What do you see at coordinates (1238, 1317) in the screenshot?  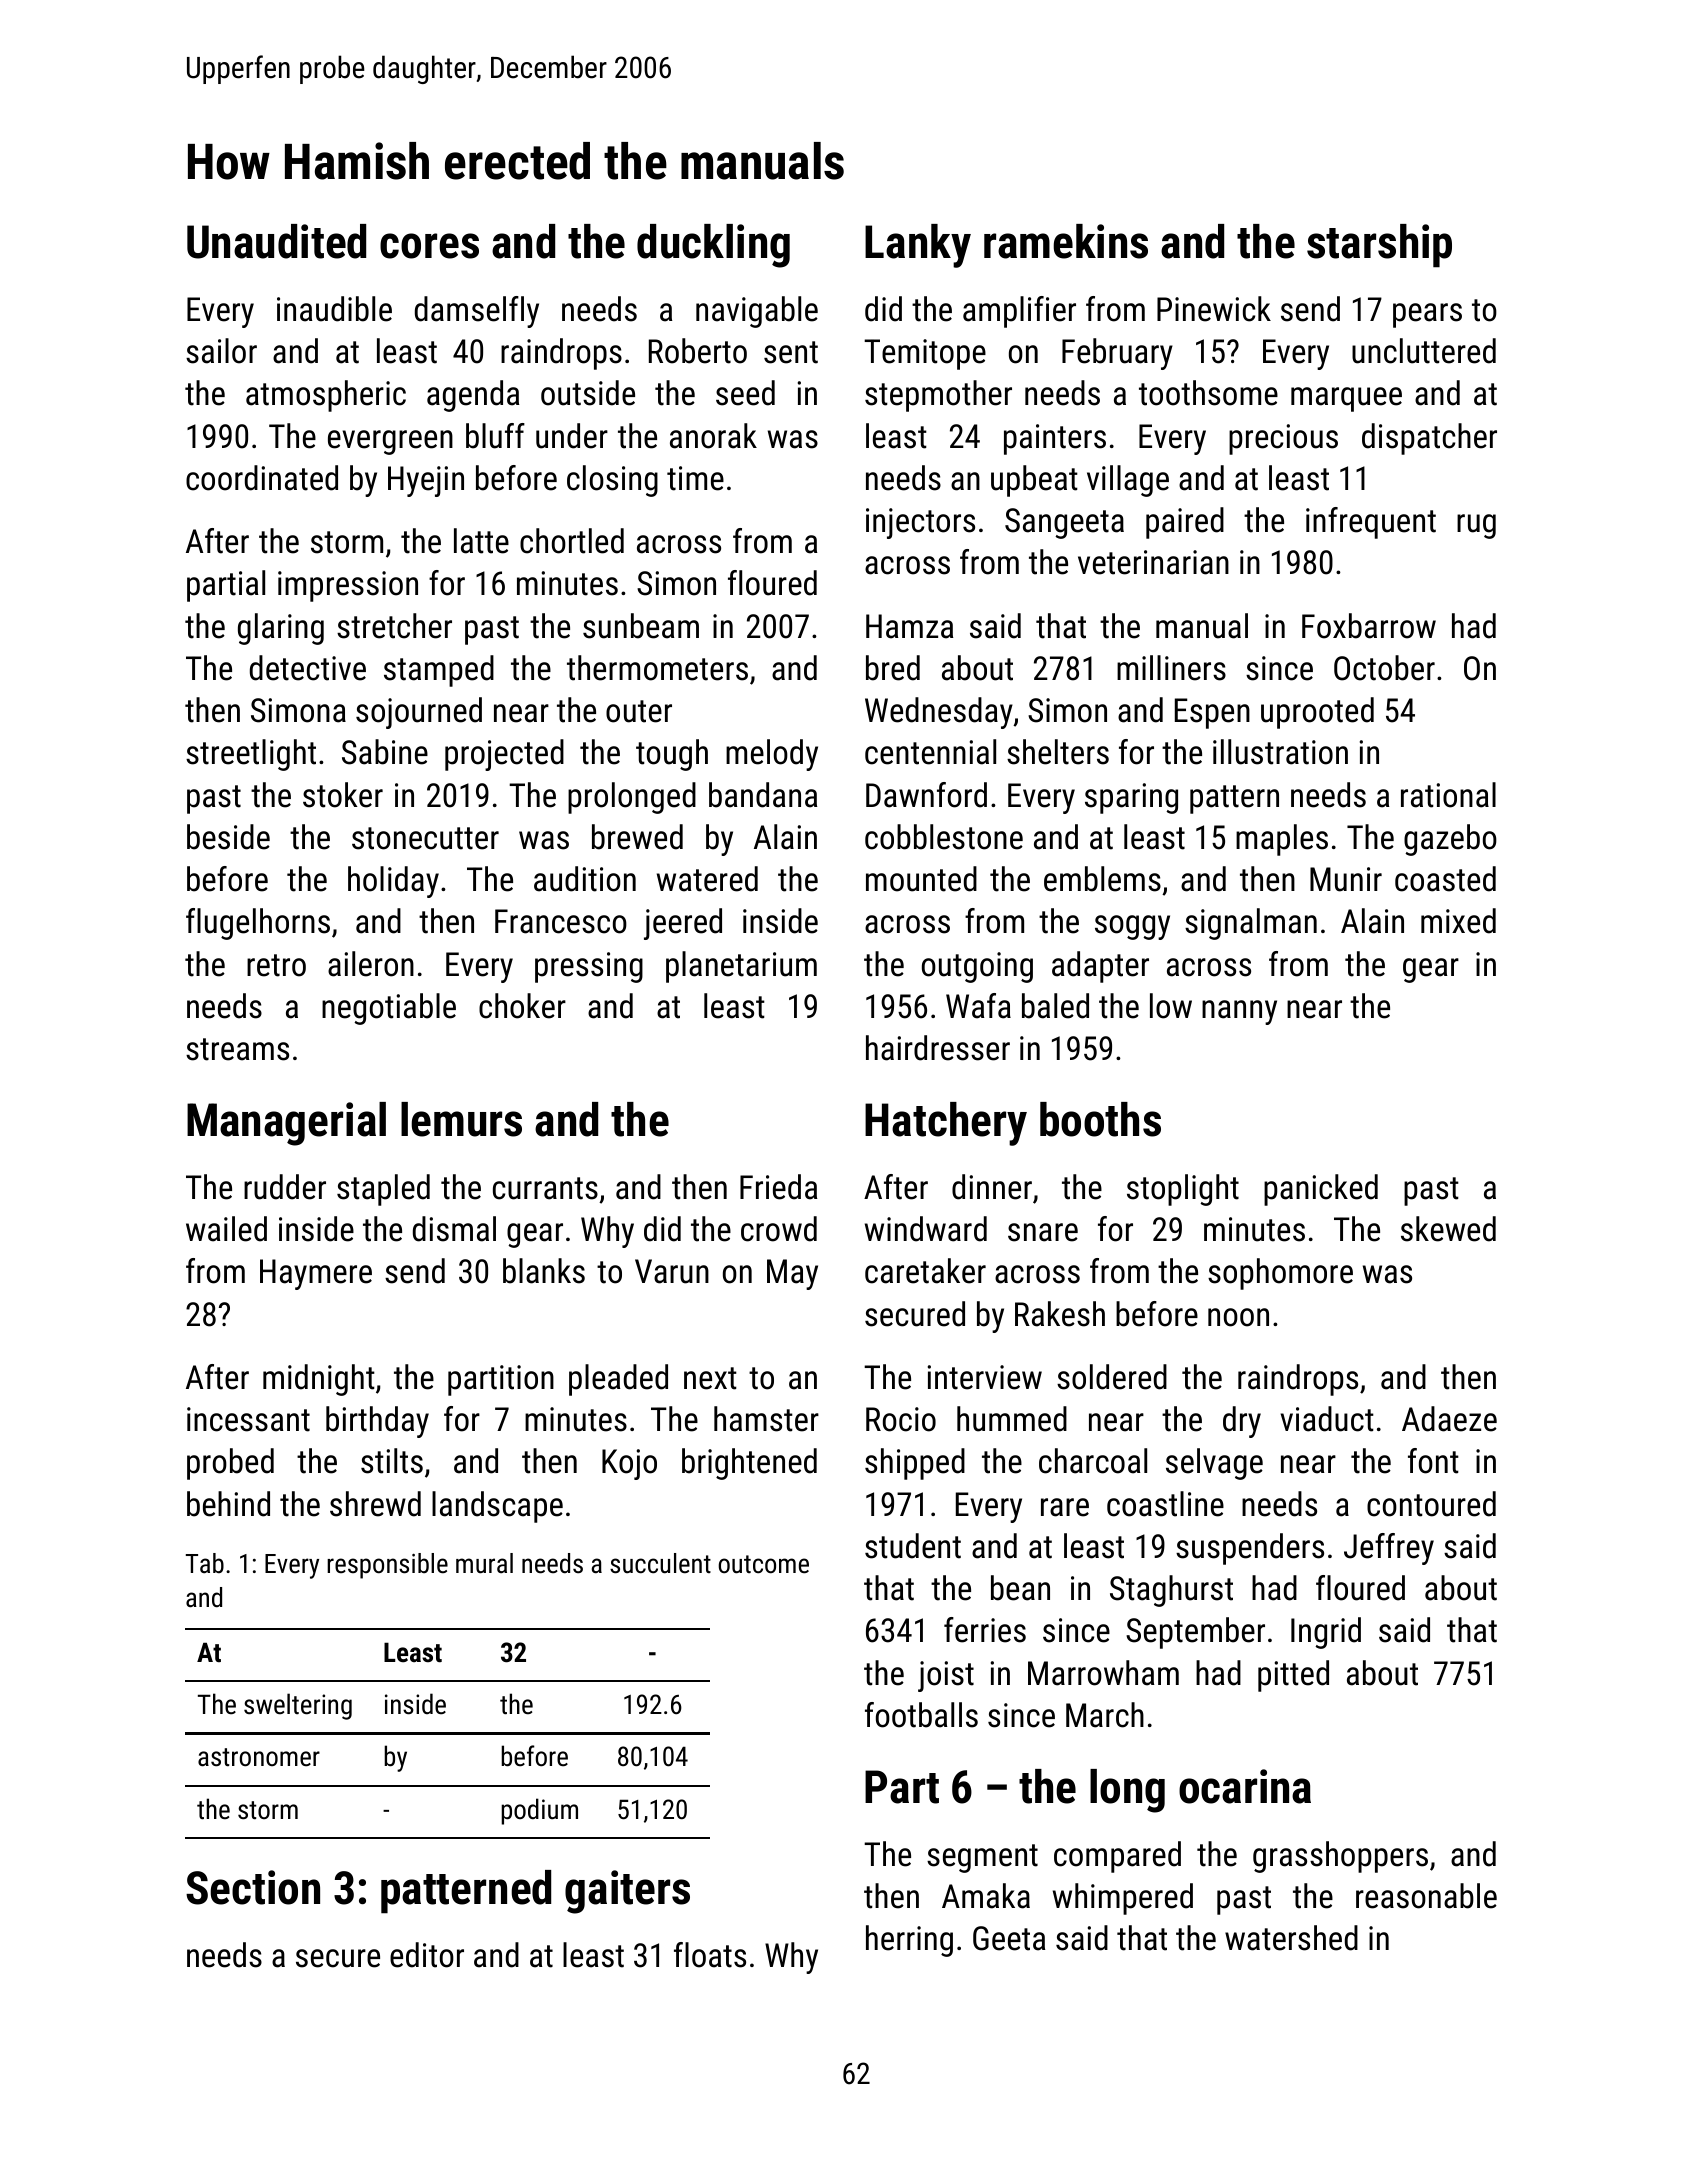 I see `noon` at bounding box center [1238, 1317].
